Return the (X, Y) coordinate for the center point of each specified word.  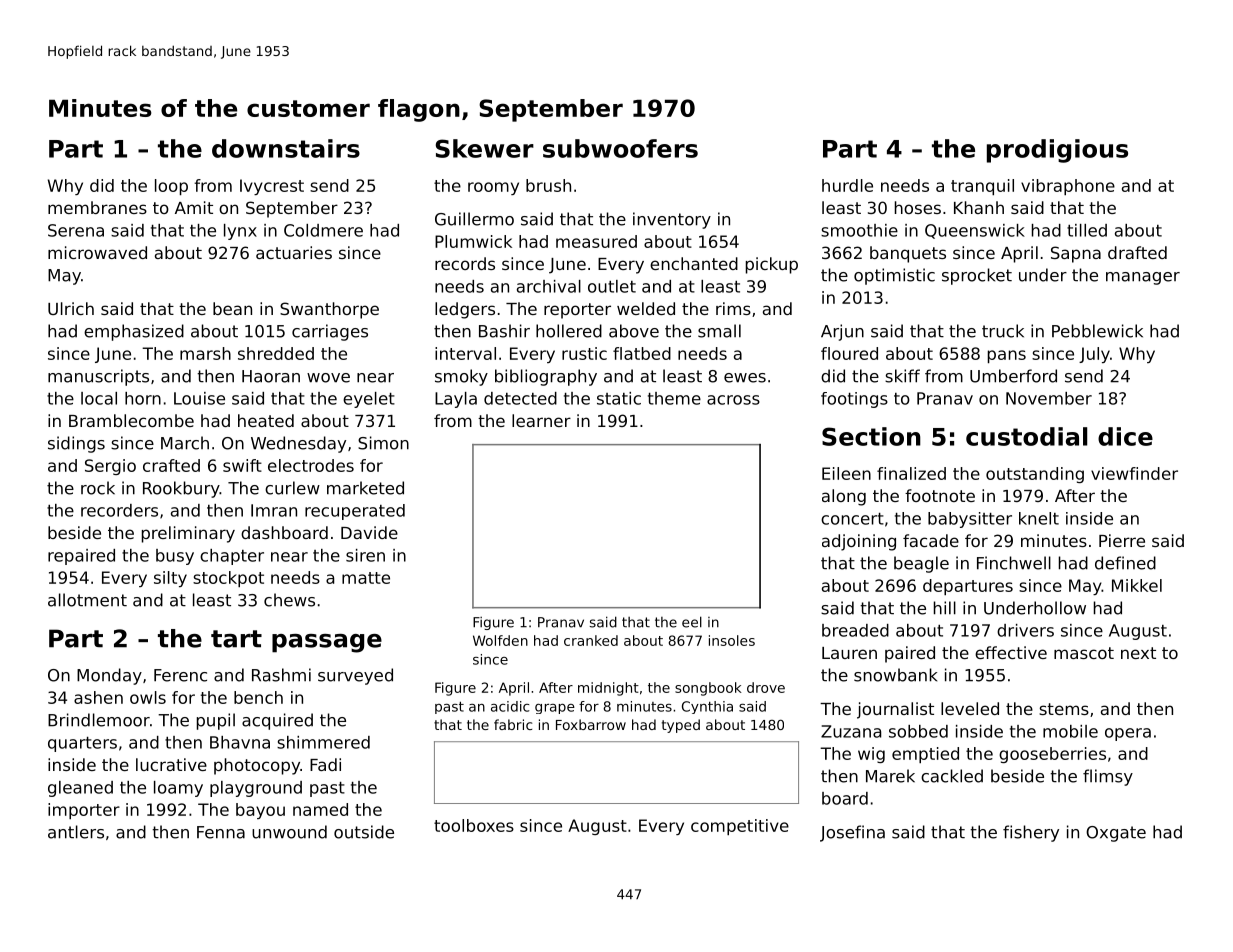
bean (232, 308)
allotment (87, 600)
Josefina (852, 833)
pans (1007, 356)
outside (364, 832)
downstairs (286, 148)
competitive (740, 827)
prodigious (1057, 151)
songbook (708, 689)
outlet (612, 286)
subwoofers (620, 148)
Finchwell (1014, 563)
